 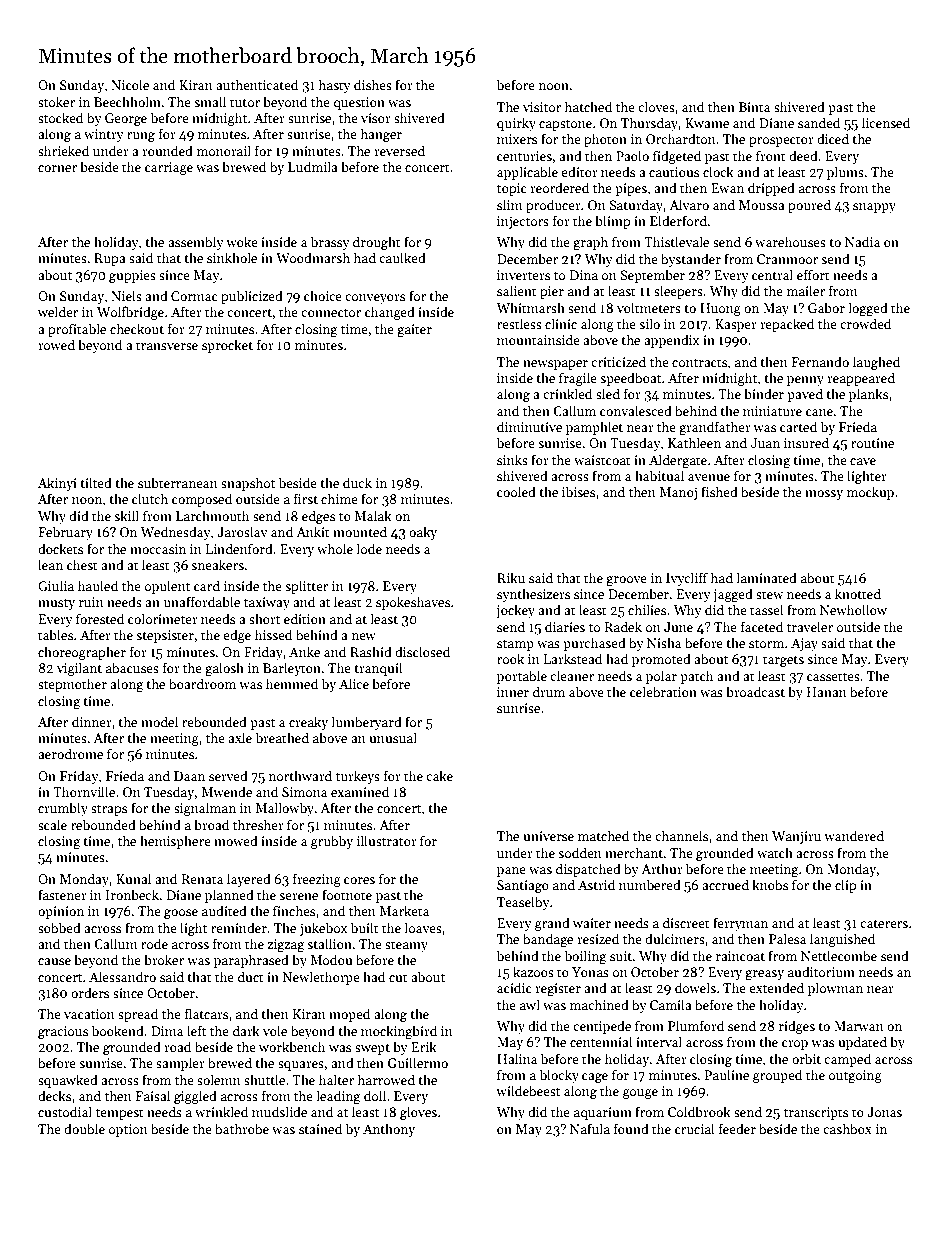 What do you see at coordinates (57, 168) in the screenshot?
I see `corner` at bounding box center [57, 168].
